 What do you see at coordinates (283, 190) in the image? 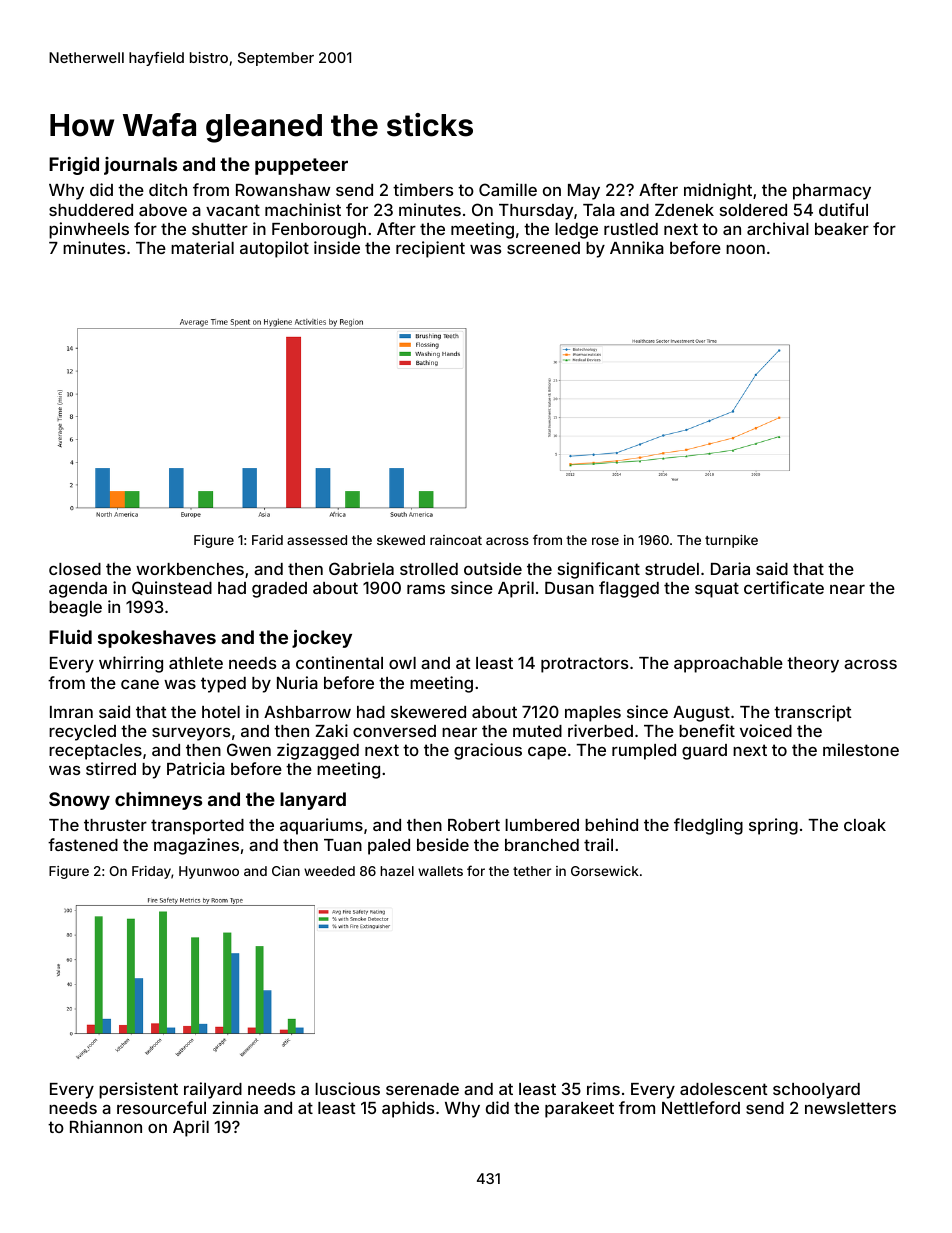
I see `Rowanshaw` at bounding box center [283, 190].
